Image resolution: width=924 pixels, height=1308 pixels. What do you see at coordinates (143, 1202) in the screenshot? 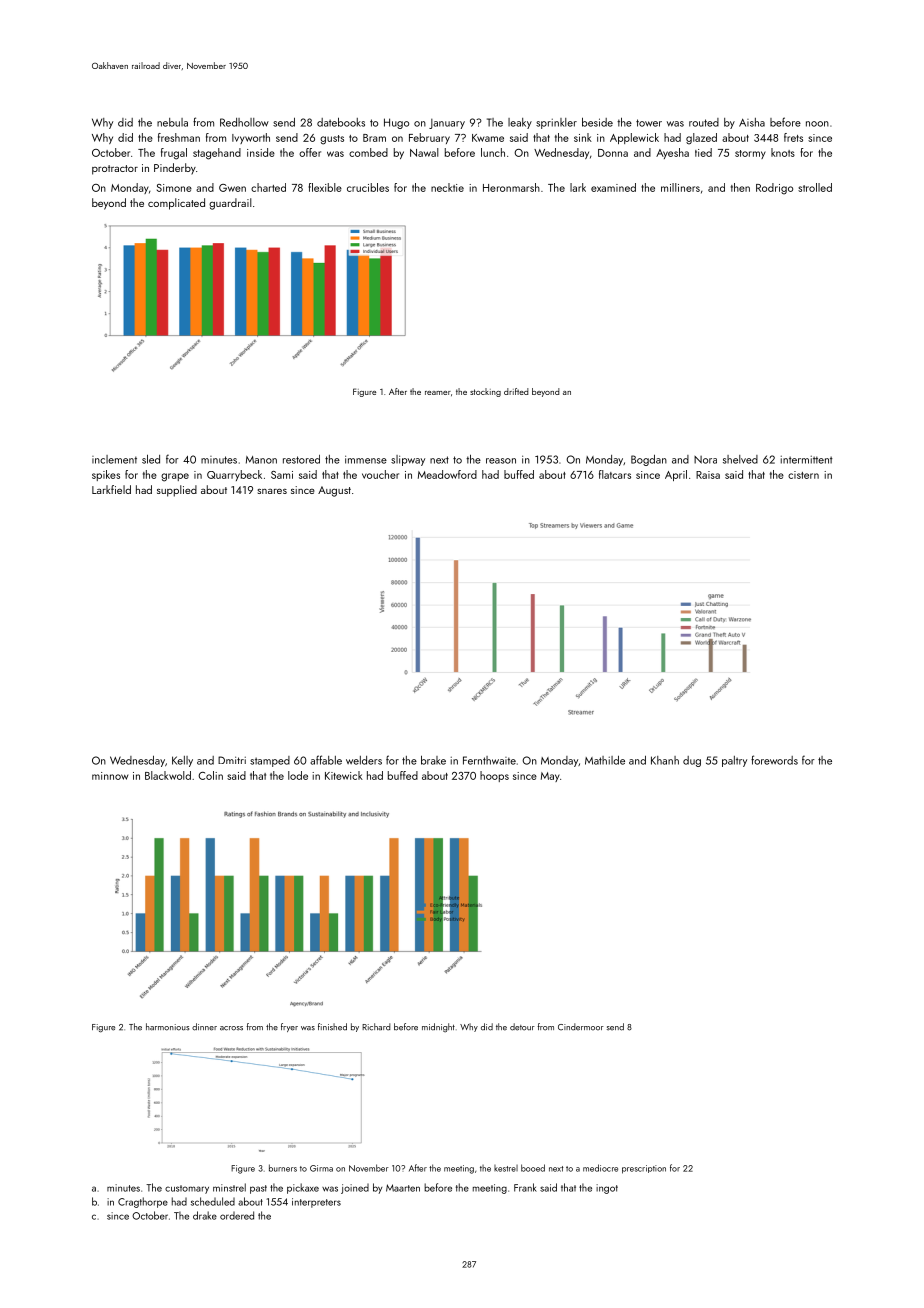
I see `Cragthorpe` at bounding box center [143, 1202].
